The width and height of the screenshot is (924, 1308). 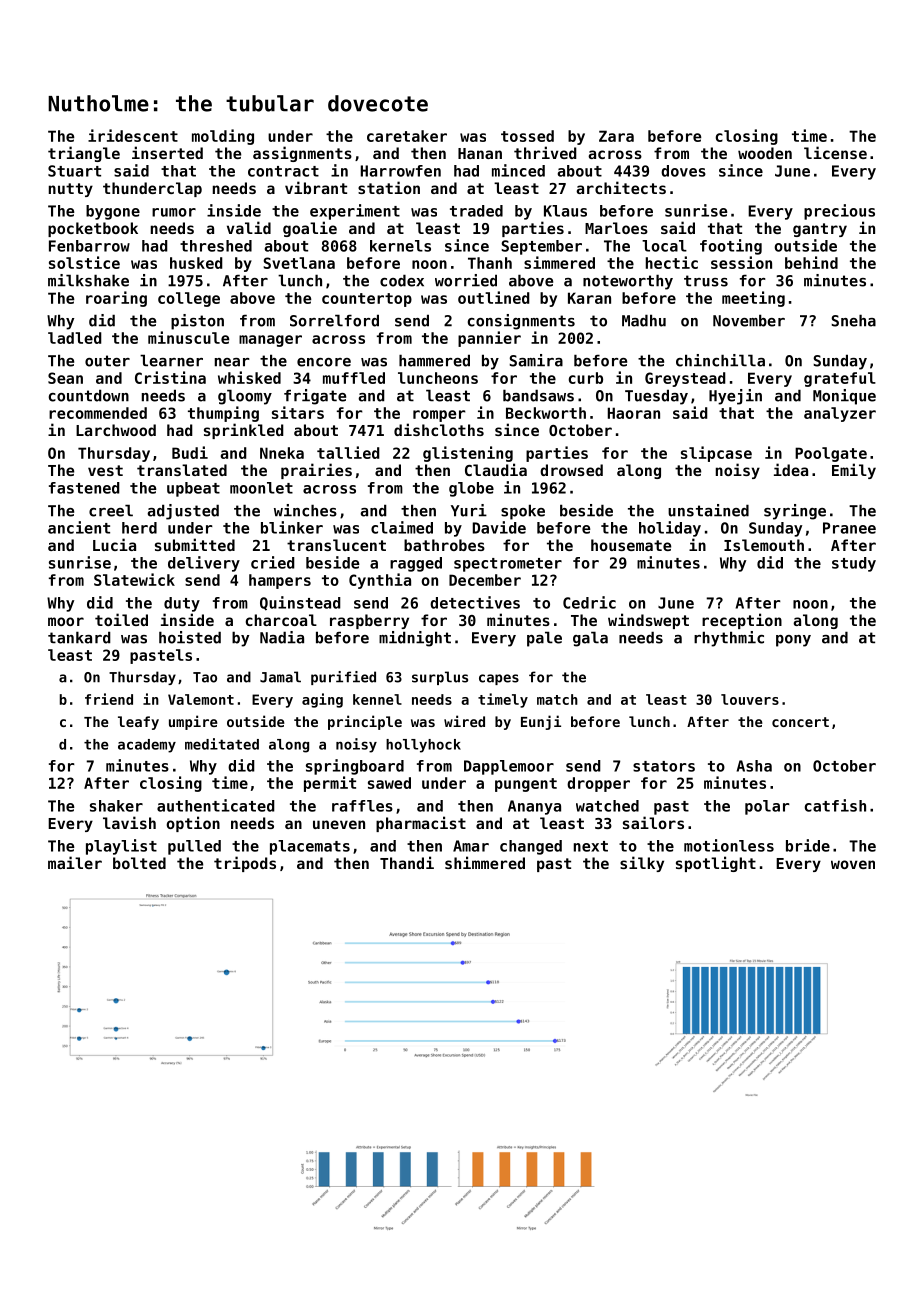 I want to click on toiled, so click(x=121, y=619).
